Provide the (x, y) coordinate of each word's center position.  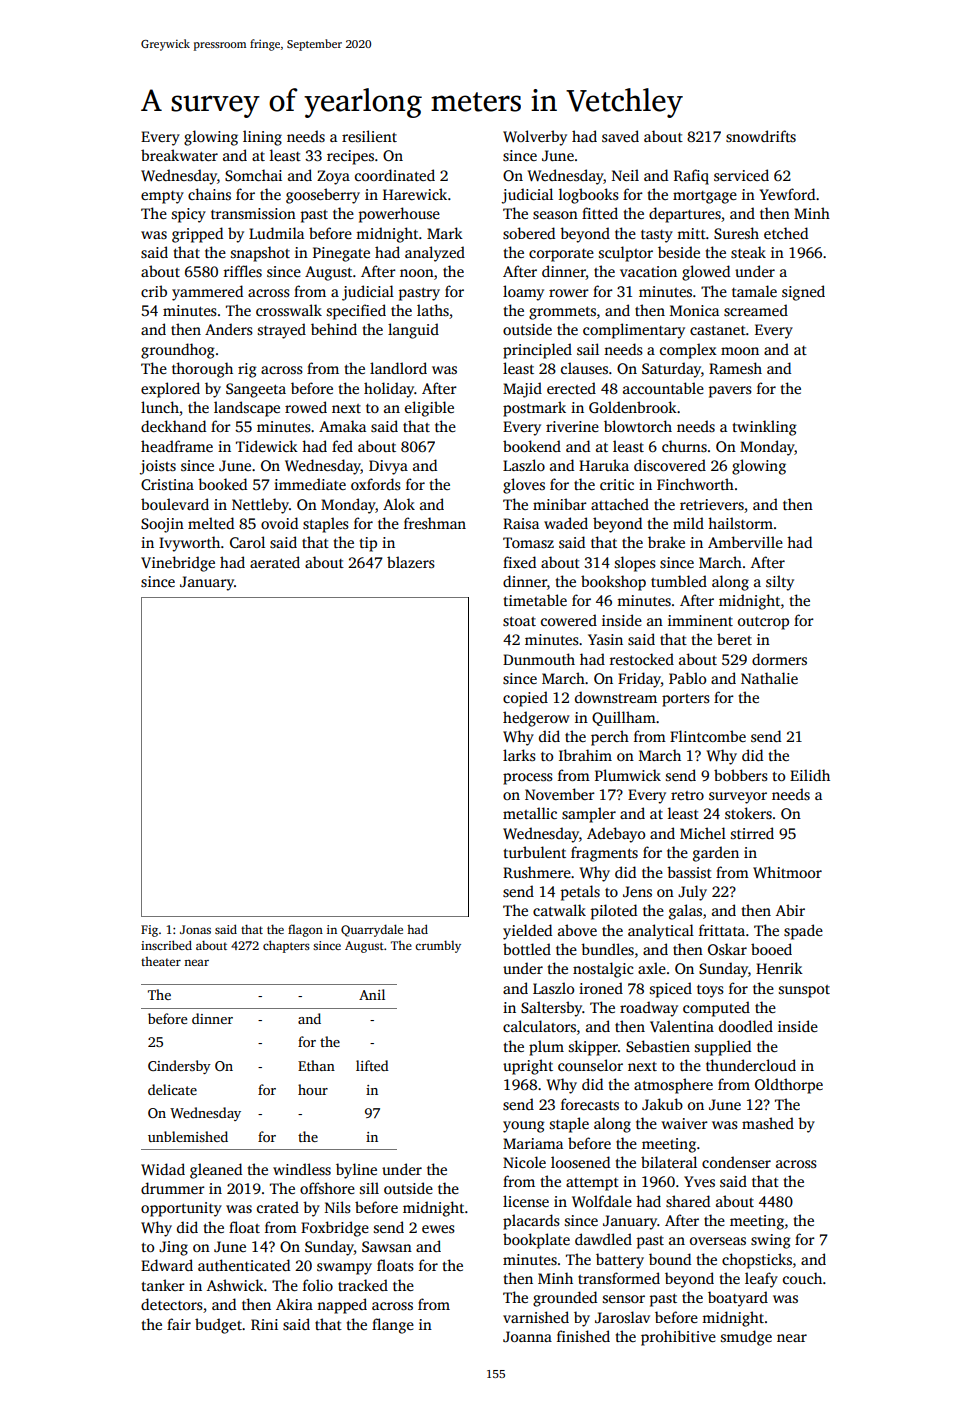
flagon (305, 930)
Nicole (524, 1162)
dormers (779, 659)
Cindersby (179, 1067)
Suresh (736, 233)
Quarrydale (372, 930)
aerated (275, 562)
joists (158, 467)
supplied (723, 1048)
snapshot (260, 254)
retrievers (712, 504)
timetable (535, 600)
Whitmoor (787, 872)
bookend (532, 446)
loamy (523, 293)
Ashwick (235, 1285)
